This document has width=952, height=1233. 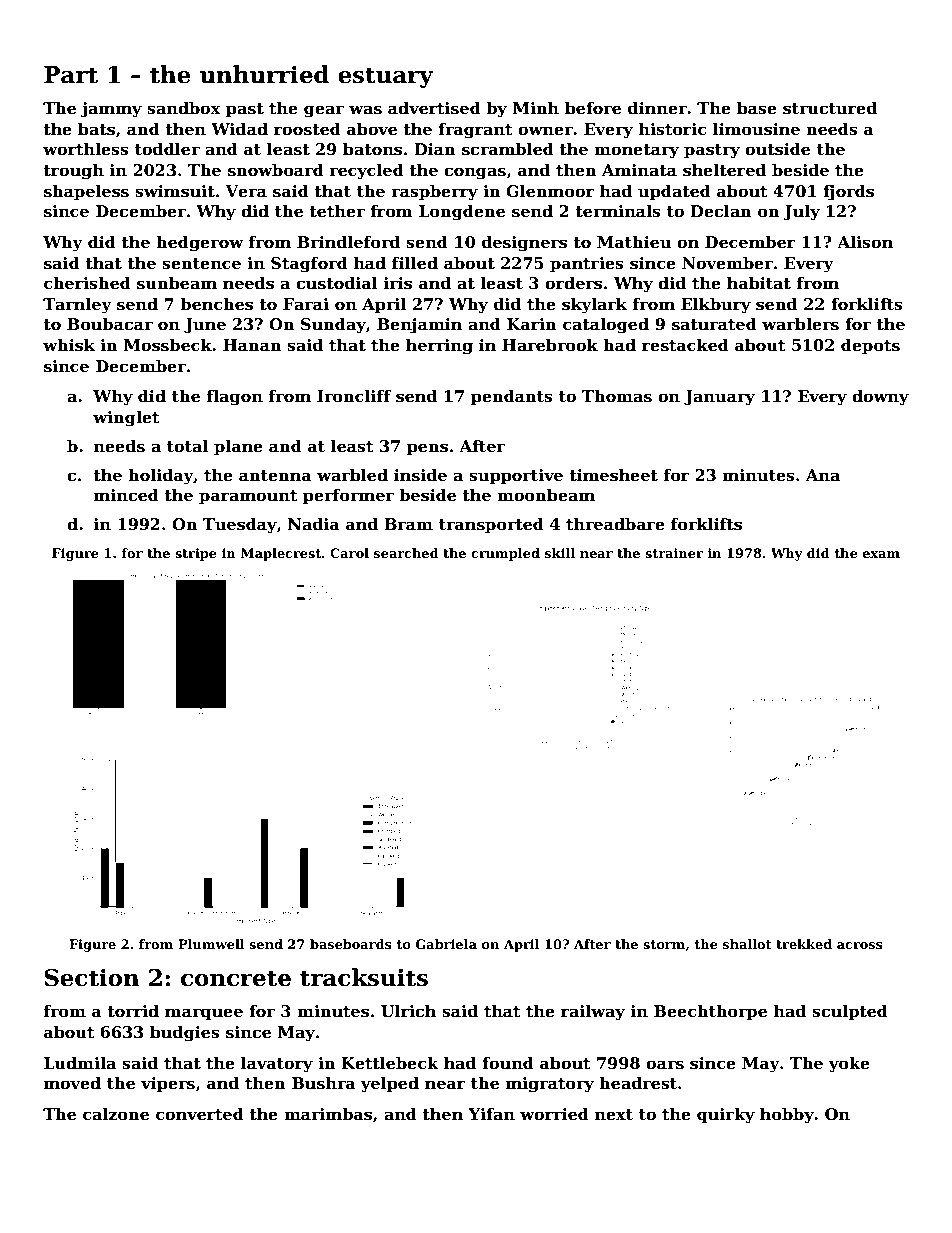 What do you see at coordinates (550, 1085) in the document?
I see `migratory` at bounding box center [550, 1085].
